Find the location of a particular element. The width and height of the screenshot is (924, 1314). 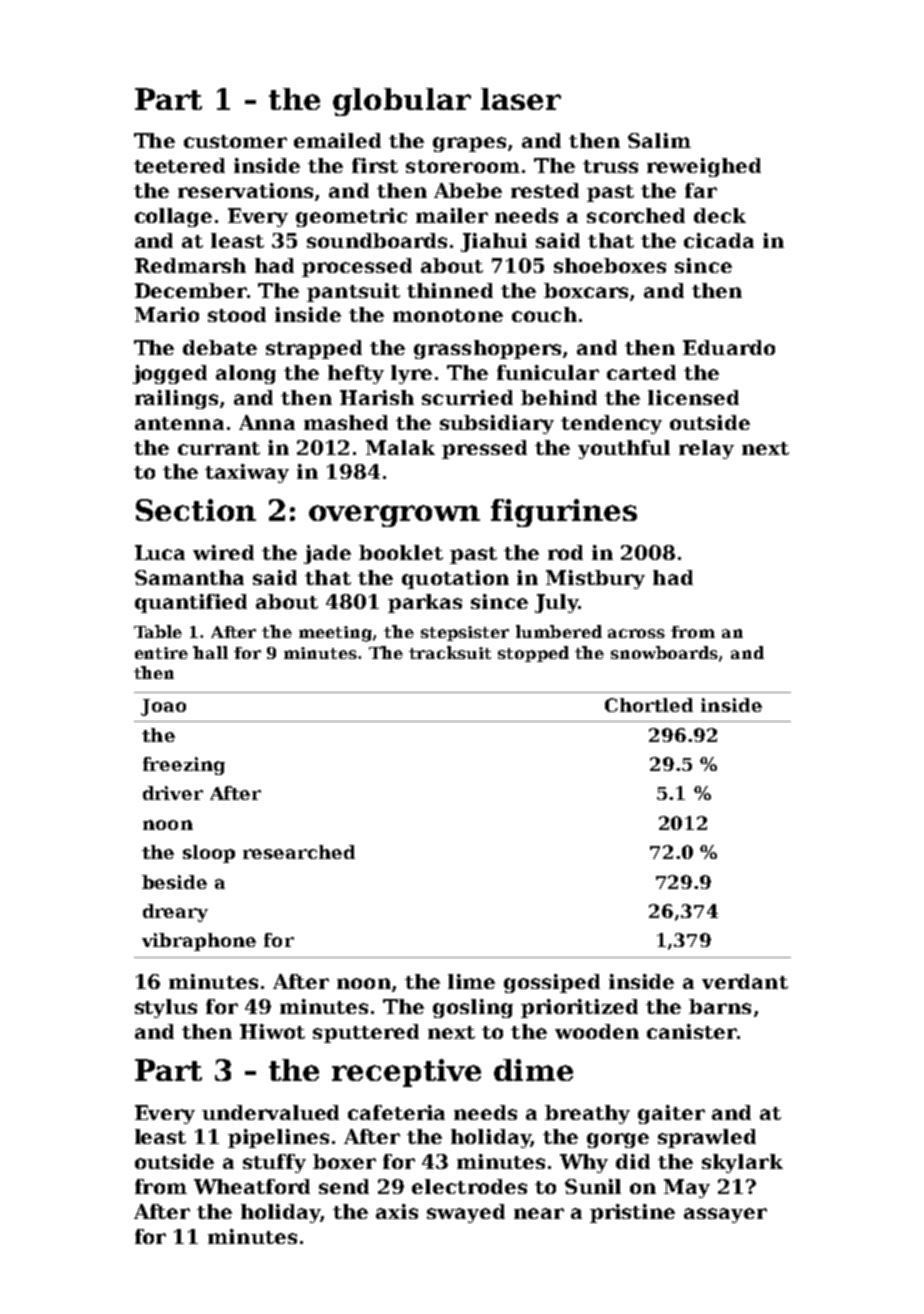

electrodes is located at coordinates (469, 1186).
